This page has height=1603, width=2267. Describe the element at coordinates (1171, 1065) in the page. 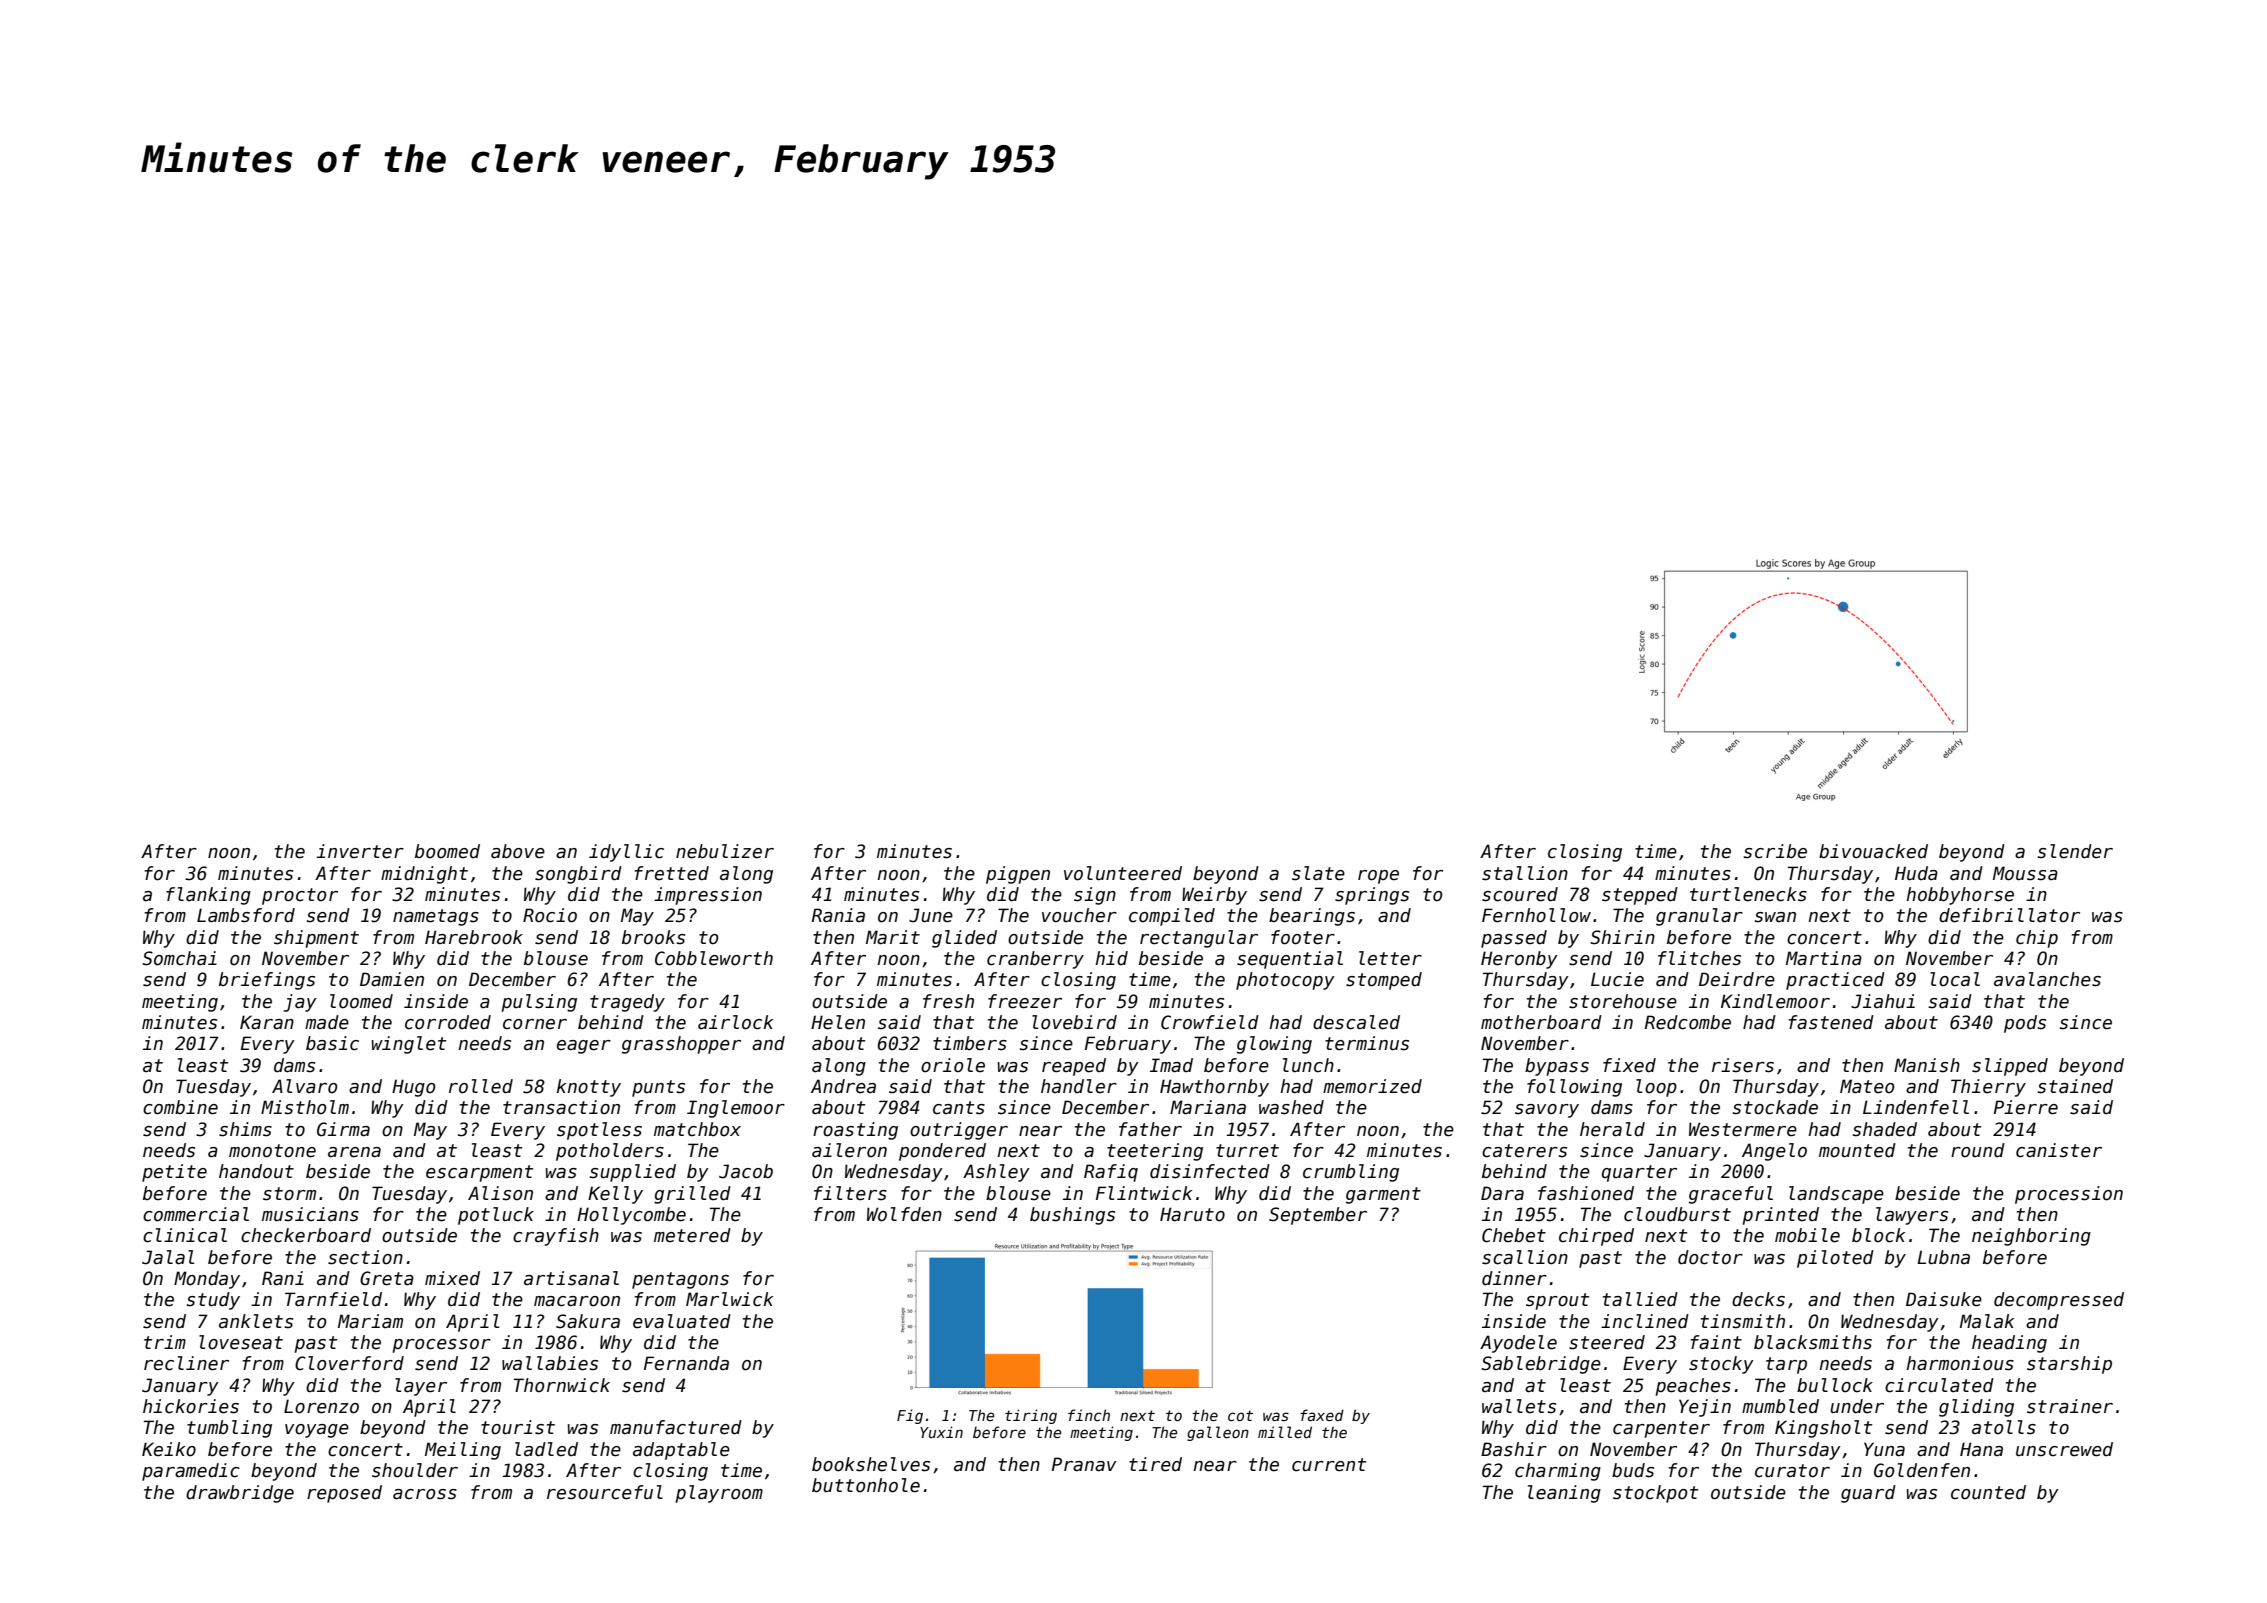

I see `Imad` at that location.
